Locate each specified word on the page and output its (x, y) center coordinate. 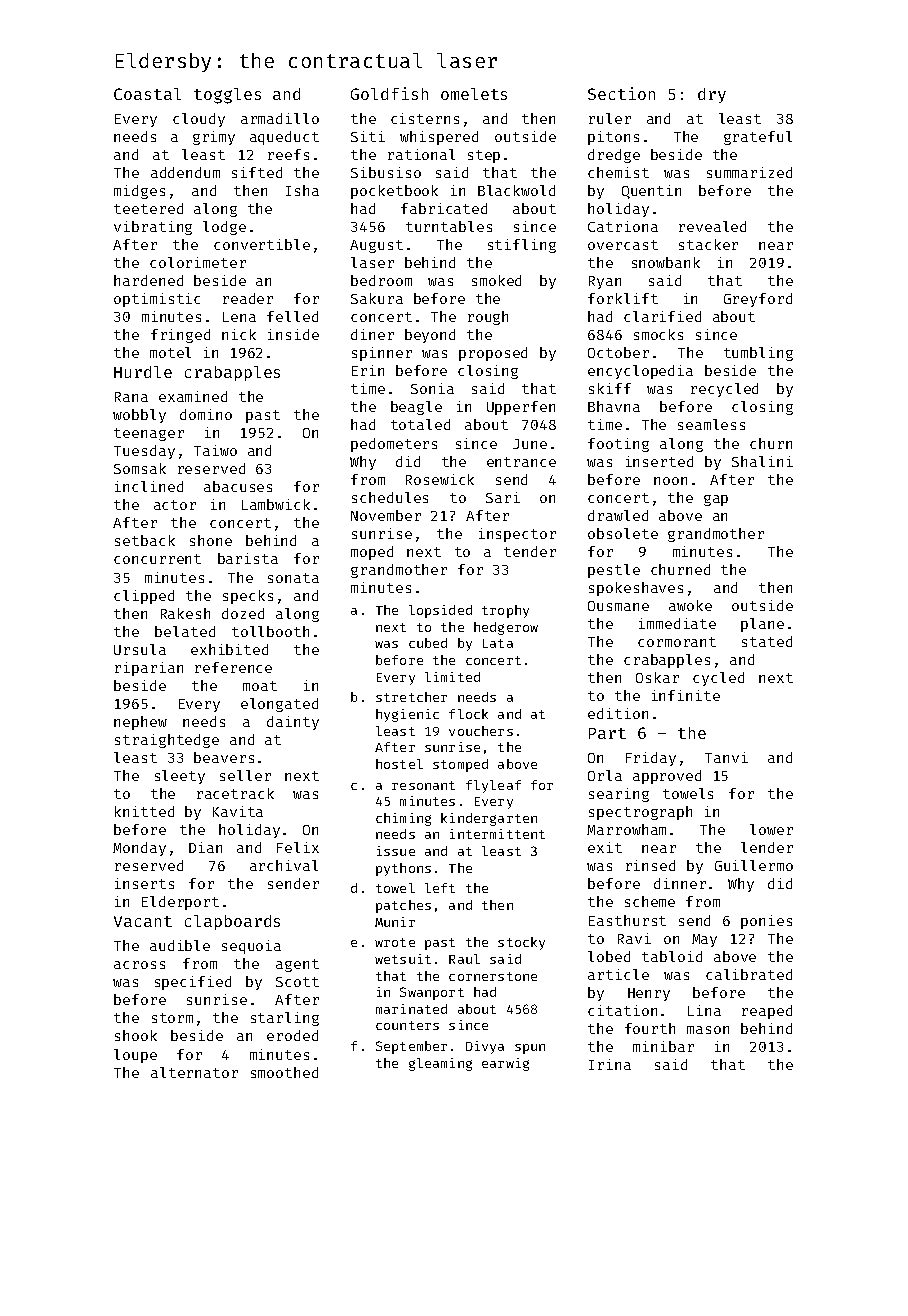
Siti (368, 136)
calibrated (749, 974)
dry (712, 95)
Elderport (180, 903)
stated (767, 641)
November (386, 515)
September (411, 1047)
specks (248, 597)
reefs (288, 154)
